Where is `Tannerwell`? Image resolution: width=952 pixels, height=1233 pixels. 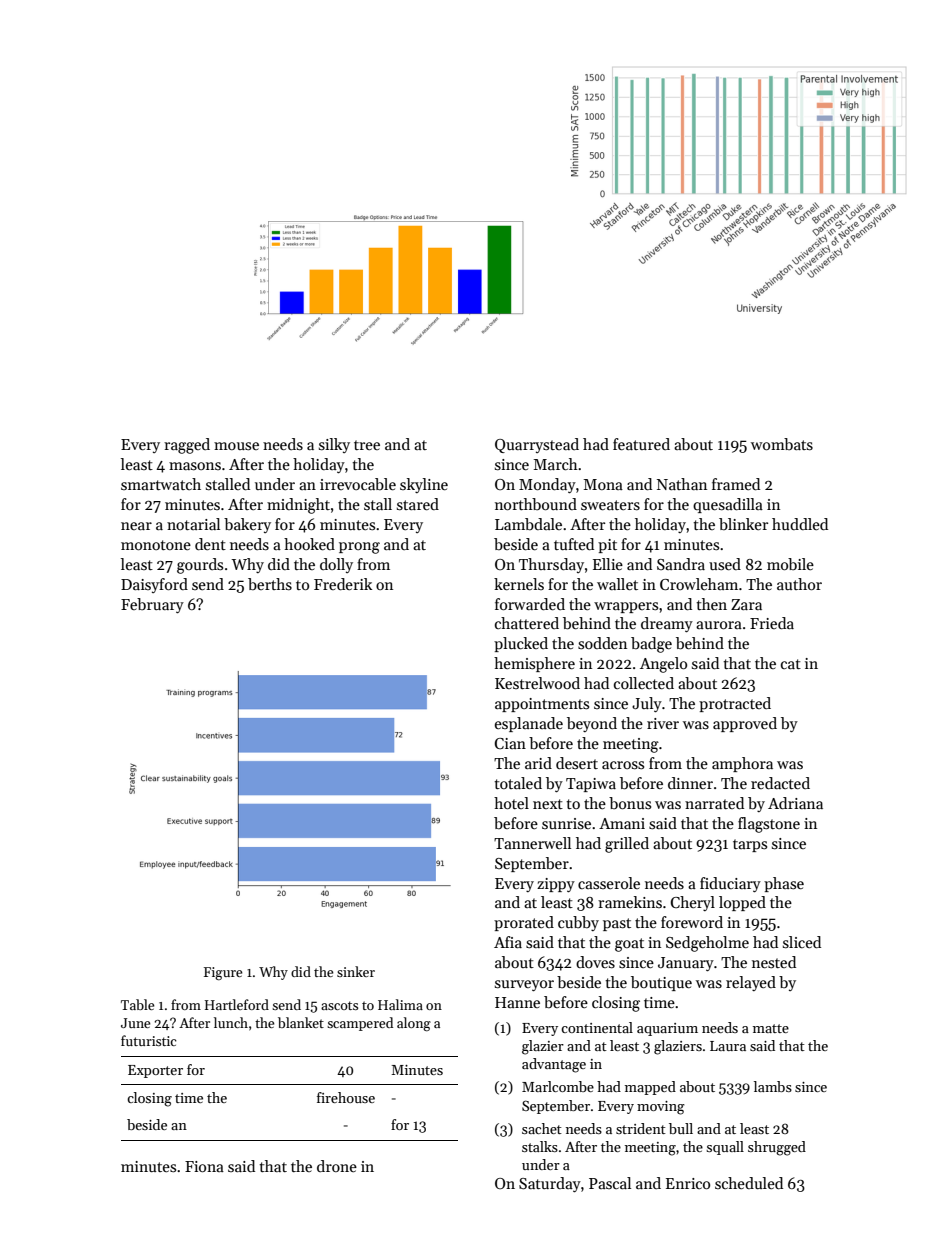
Tannerwell is located at coordinates (532, 843).
